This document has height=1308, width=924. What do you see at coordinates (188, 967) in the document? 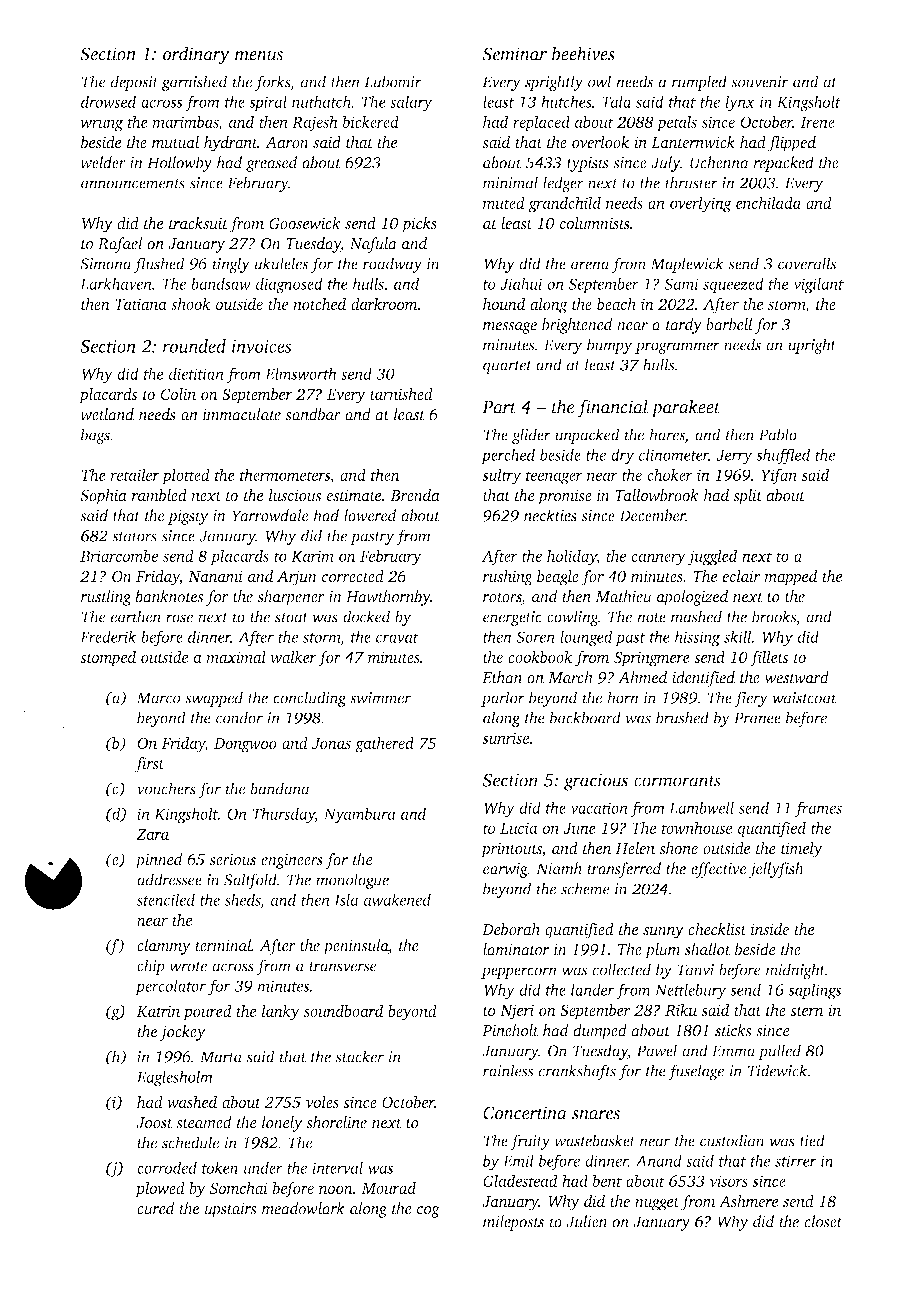
I see `wrote` at bounding box center [188, 967].
